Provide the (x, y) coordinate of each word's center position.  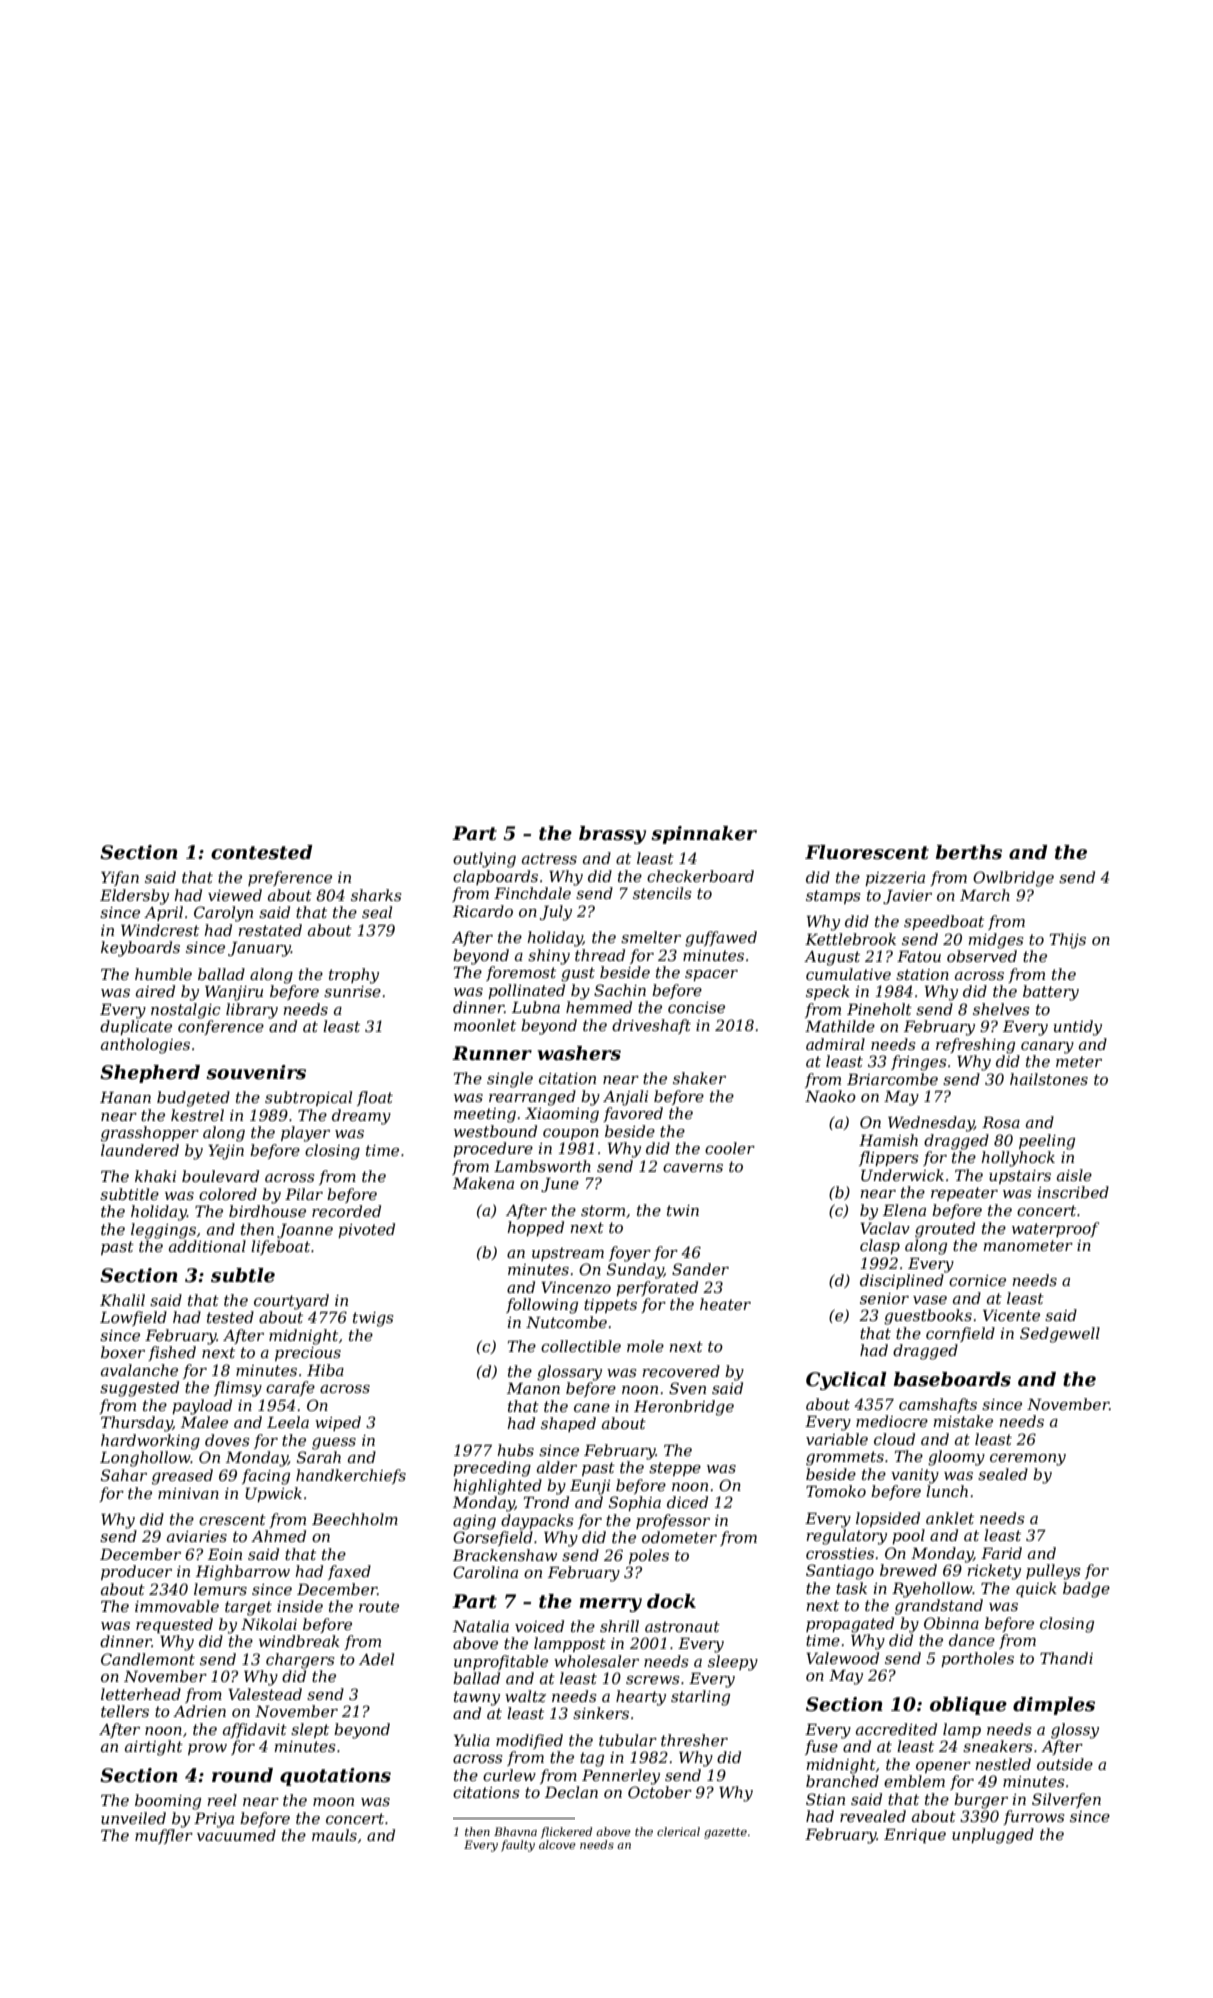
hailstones (1049, 1079)
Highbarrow (243, 1573)
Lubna (536, 1007)
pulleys (1053, 1572)
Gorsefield (493, 1538)
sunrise (352, 991)
